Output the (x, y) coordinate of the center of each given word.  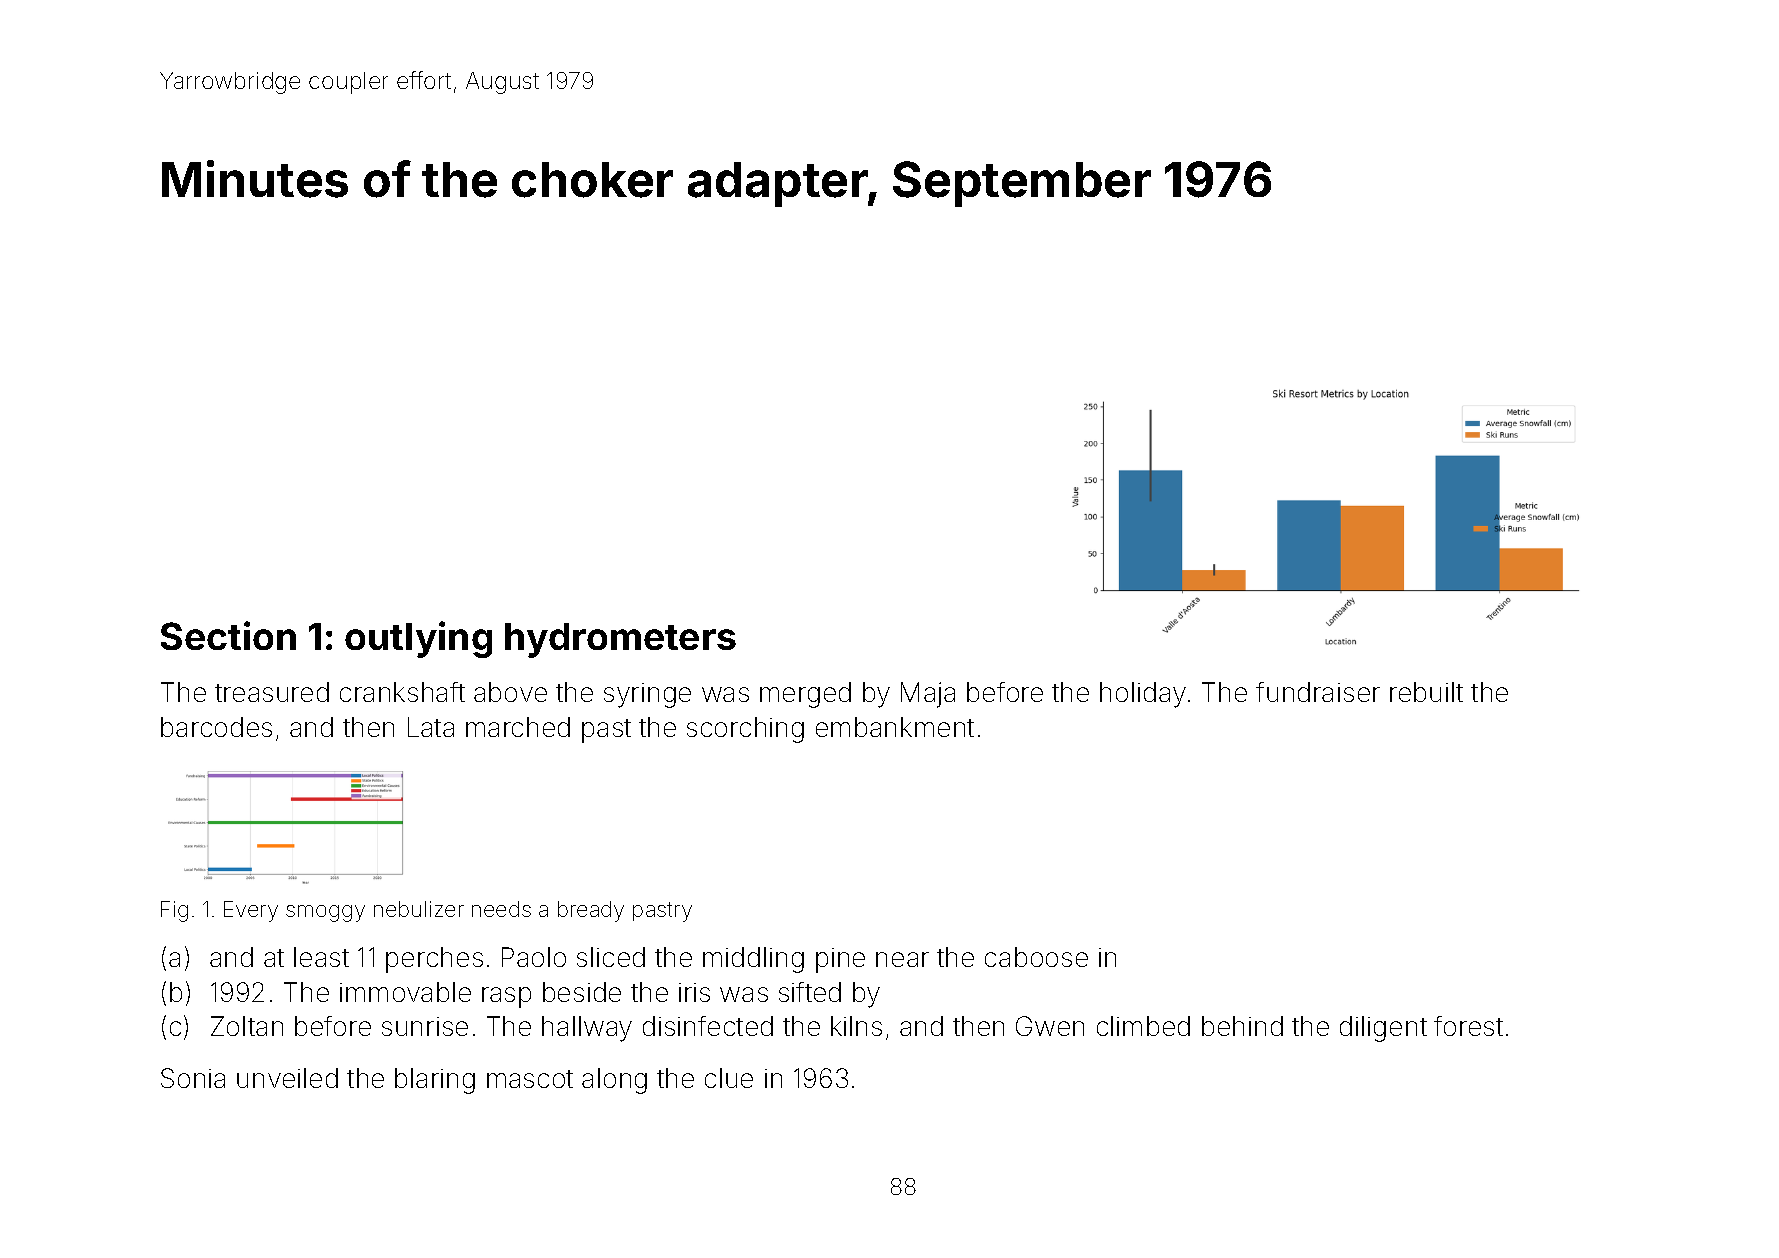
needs (501, 909)
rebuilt (1426, 692)
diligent (1383, 1029)
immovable (405, 992)
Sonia (193, 1078)
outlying (418, 639)
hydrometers (620, 640)
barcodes (216, 727)
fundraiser (1318, 692)
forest (1468, 1026)
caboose (1036, 957)
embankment (895, 727)
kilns (856, 1026)
